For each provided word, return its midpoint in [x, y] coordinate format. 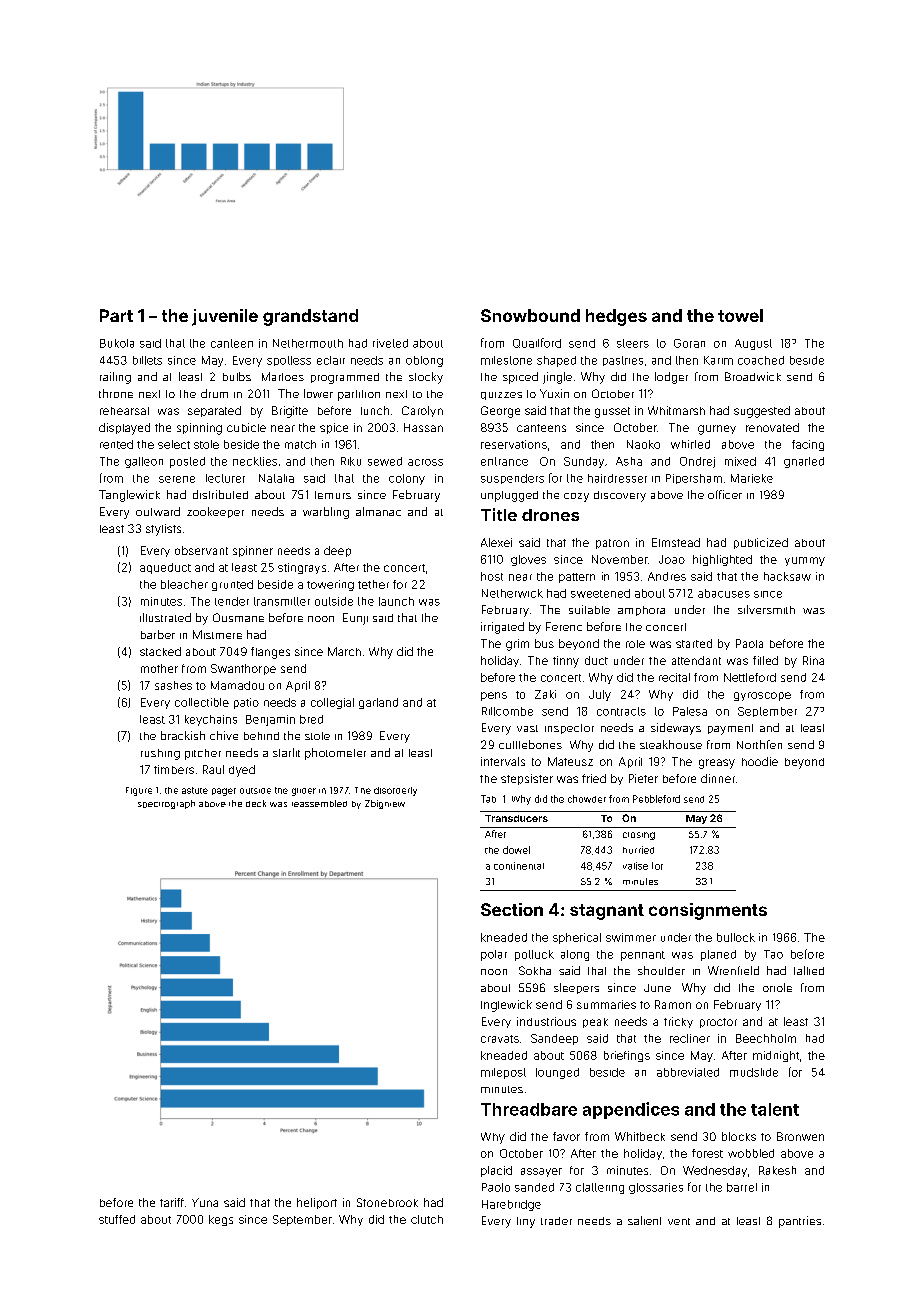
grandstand [310, 317]
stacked [160, 651]
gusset [612, 412]
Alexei [496, 542]
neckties [255, 461]
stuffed [117, 1219]
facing [808, 445]
